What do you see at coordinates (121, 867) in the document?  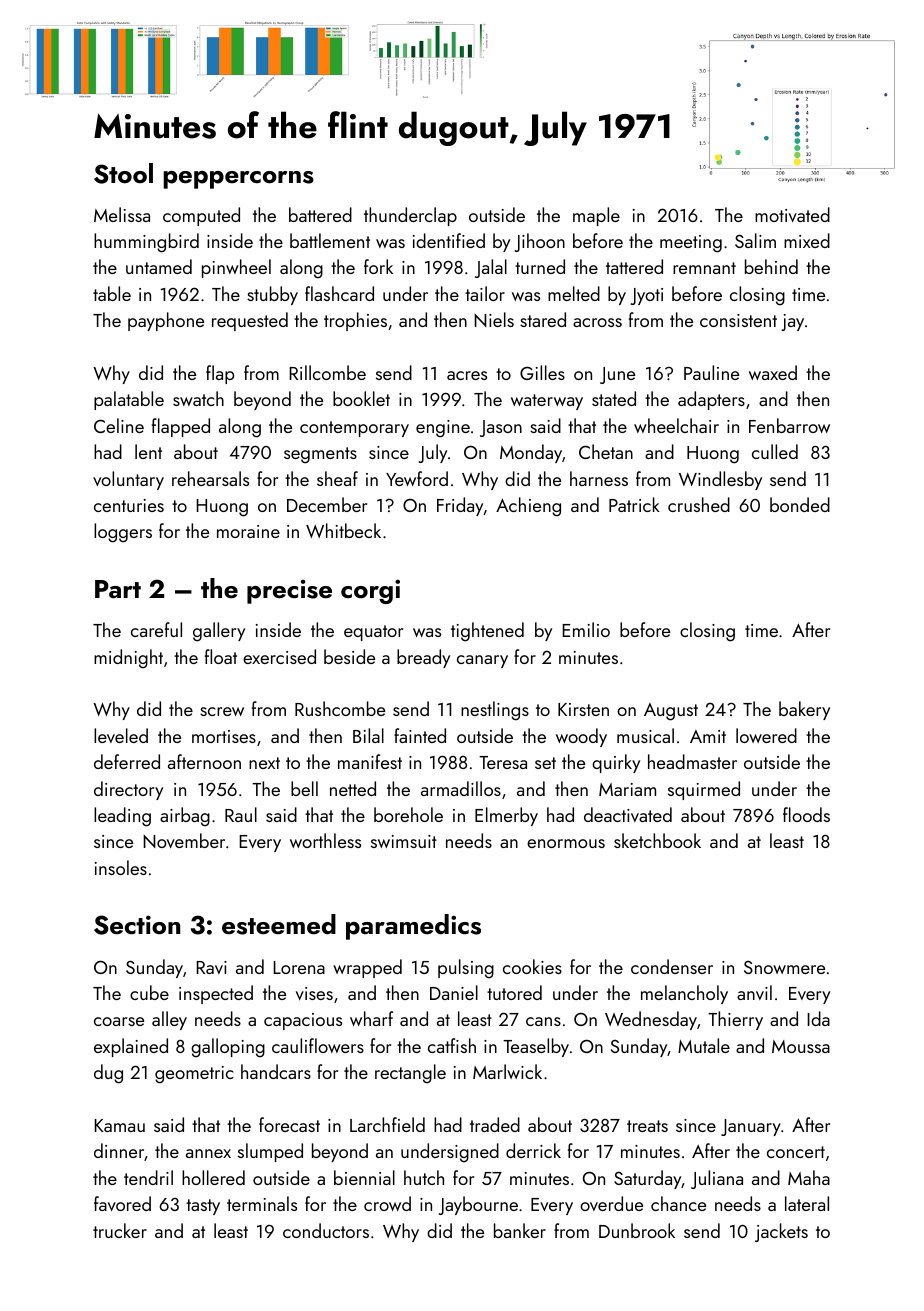 I see `insoles` at bounding box center [121, 867].
